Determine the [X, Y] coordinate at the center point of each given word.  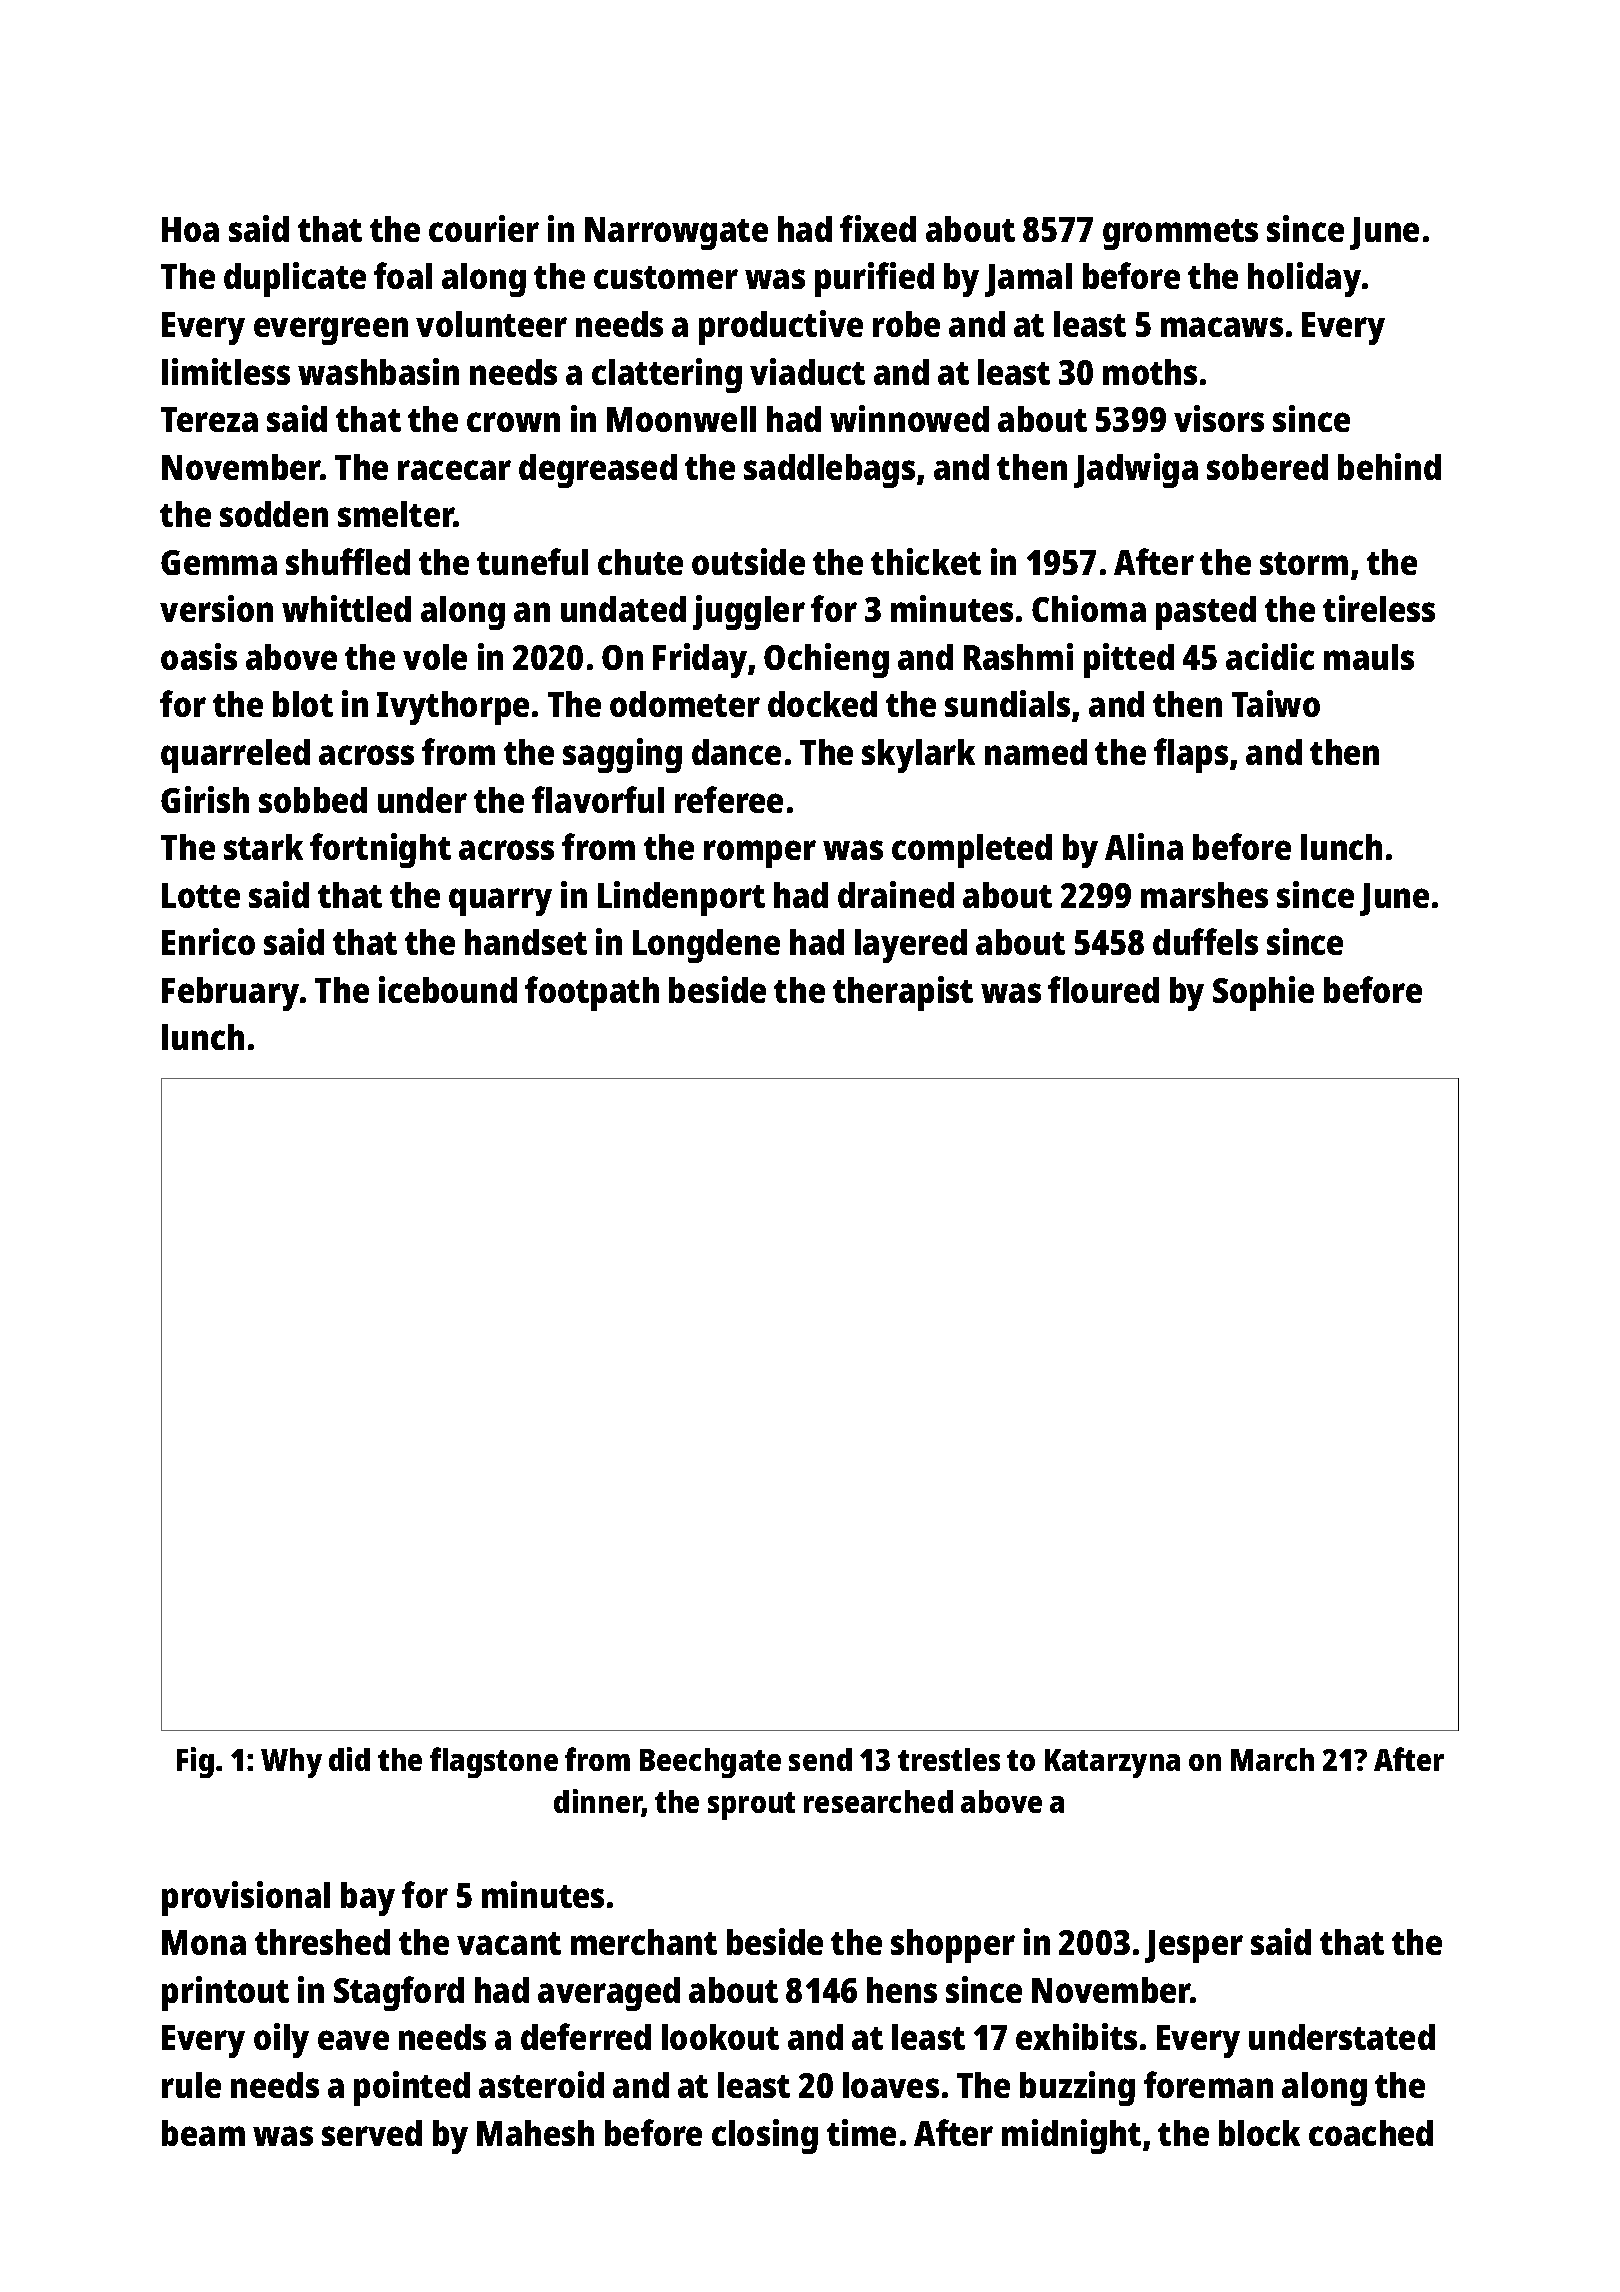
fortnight [380, 850]
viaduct [807, 371]
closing [765, 2136]
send [820, 1759]
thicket [926, 561]
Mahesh [535, 2133]
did [349, 1759]
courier [484, 228]
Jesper [1194, 1946]
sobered [1267, 467]
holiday [1304, 279]
